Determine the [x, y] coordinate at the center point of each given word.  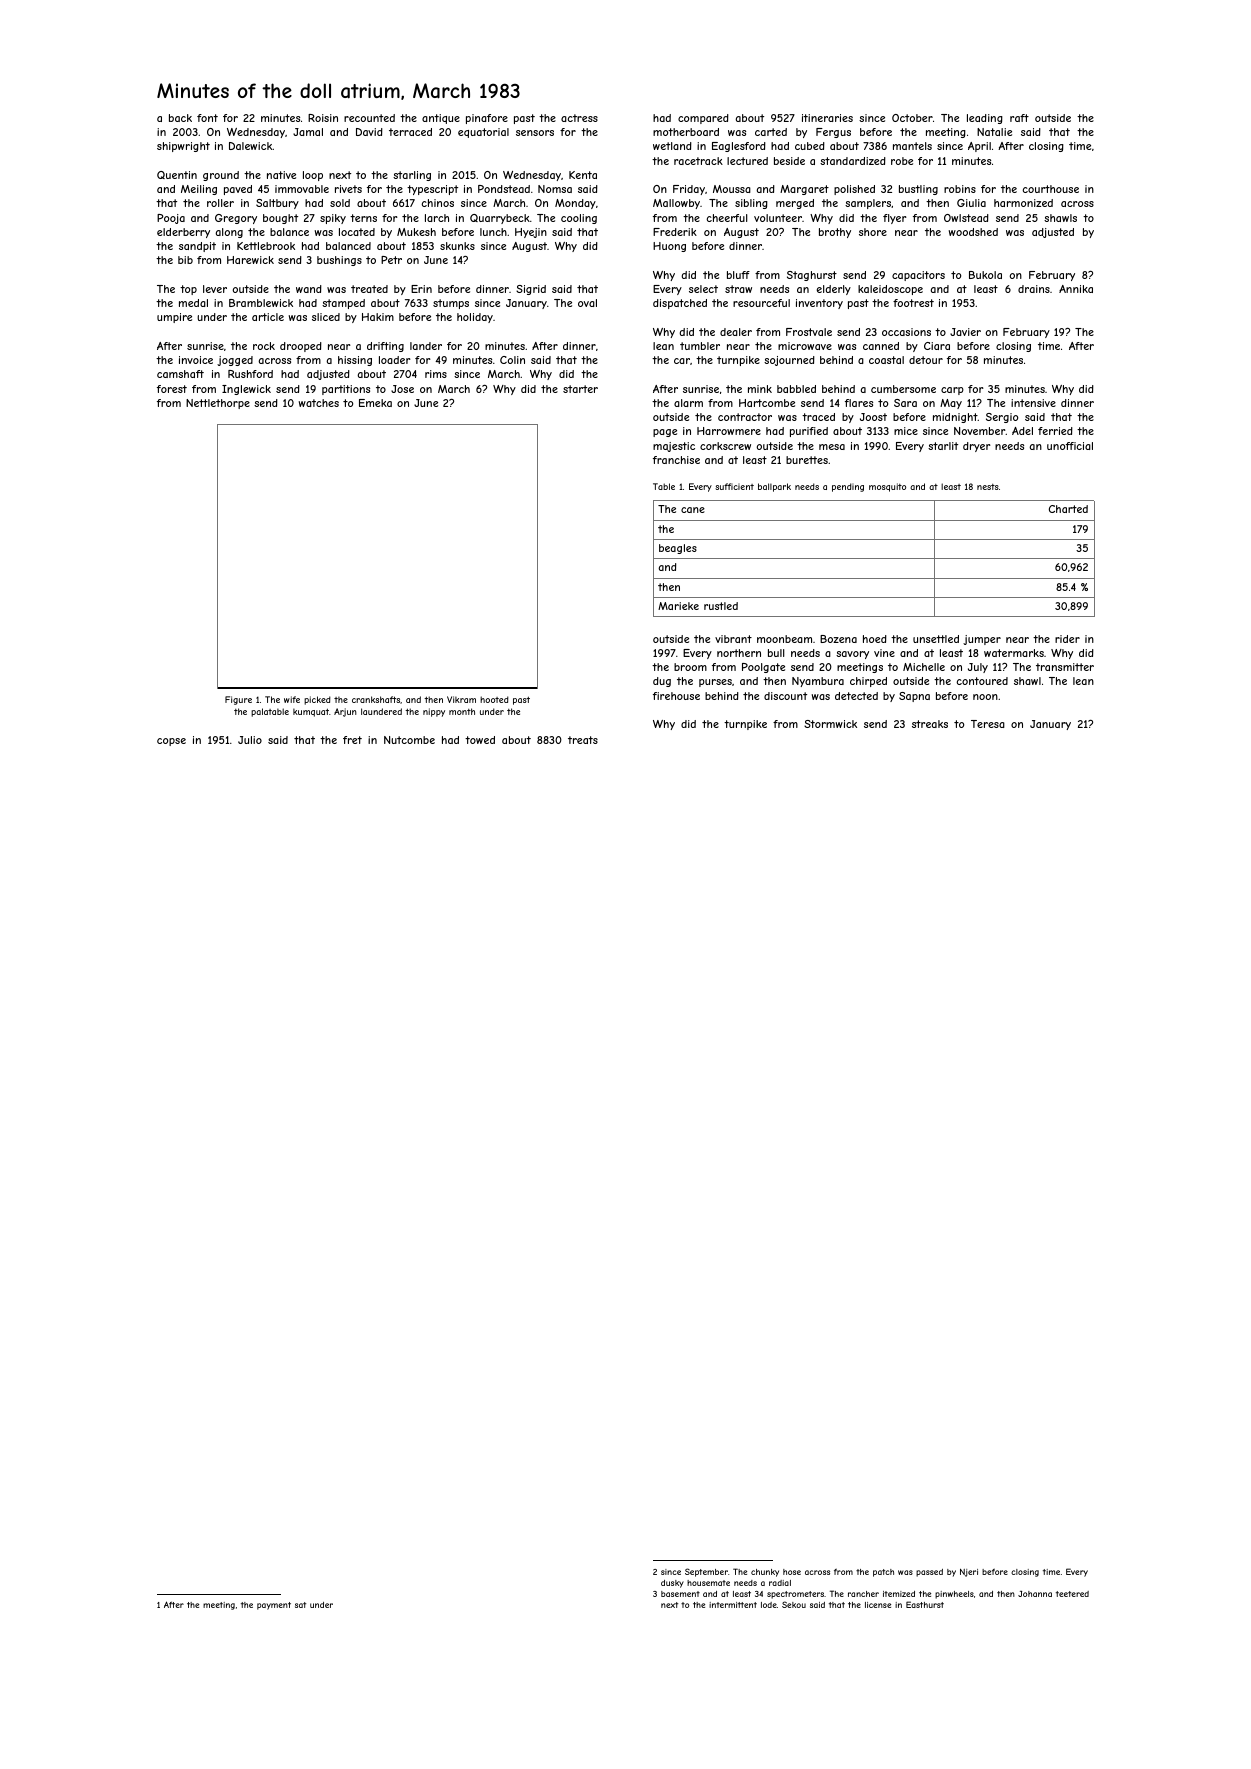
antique [441, 119]
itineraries [827, 118]
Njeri [969, 1573]
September [706, 1572]
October [912, 118]
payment [274, 1606]
